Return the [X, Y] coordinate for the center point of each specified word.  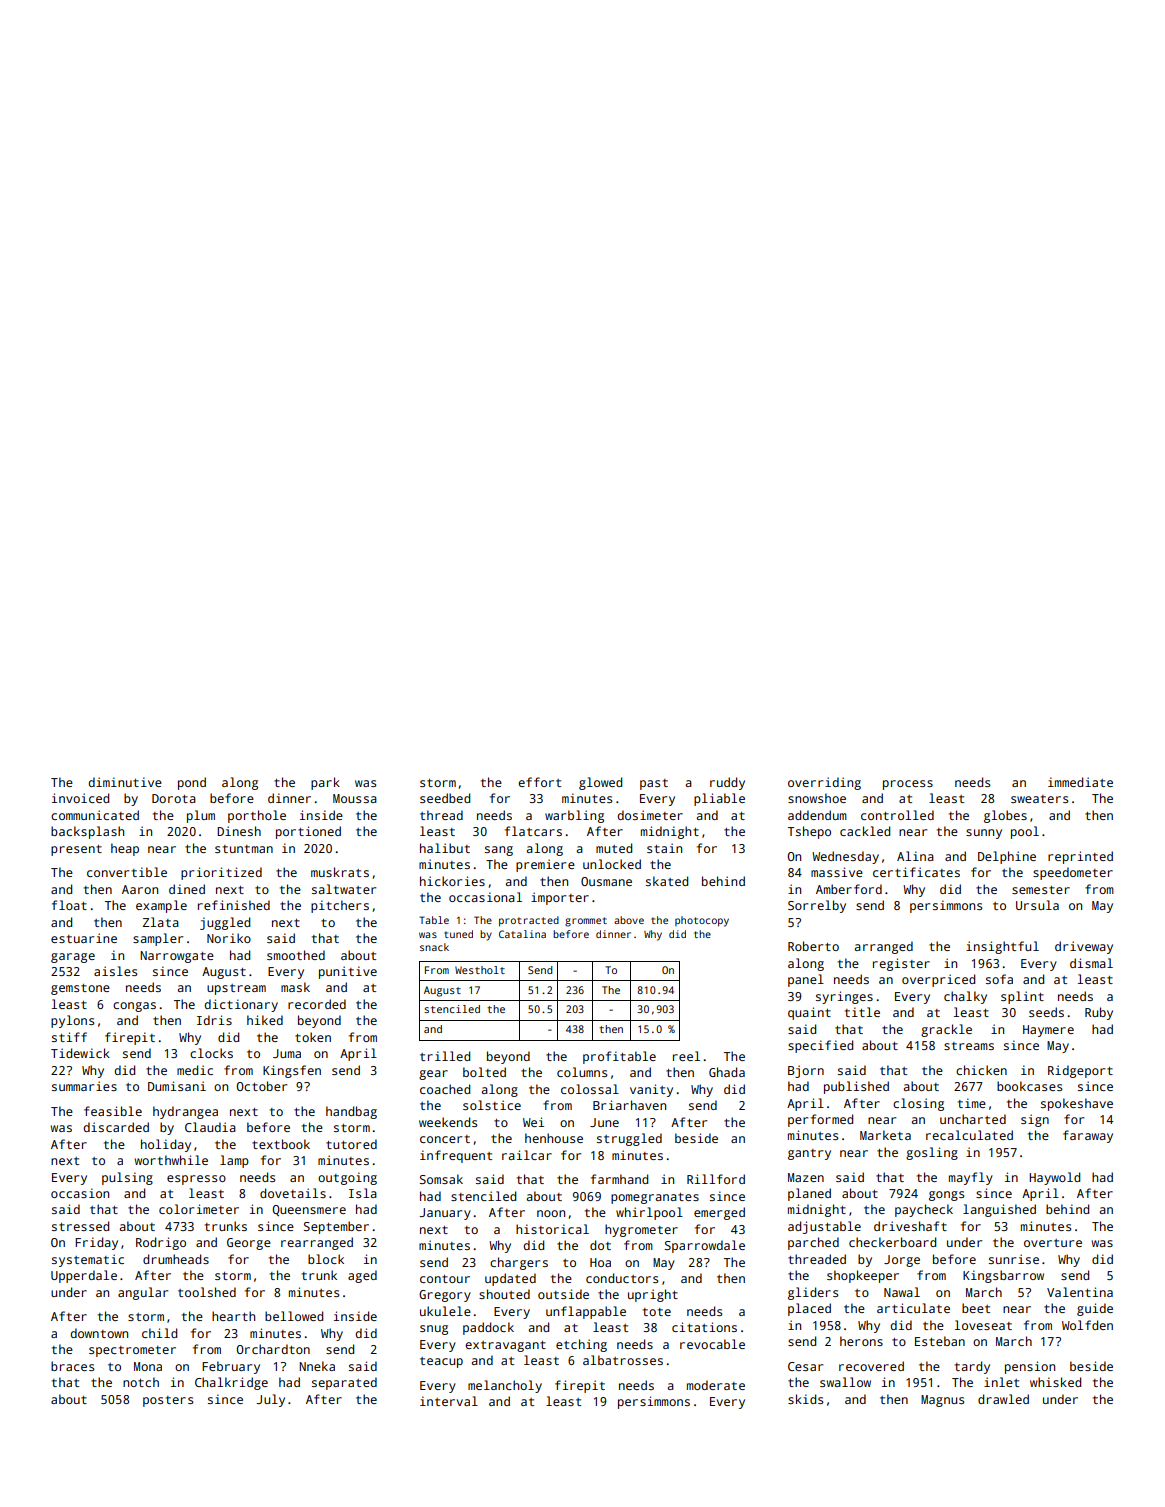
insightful [1002, 947]
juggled [225, 923]
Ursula [1037, 905]
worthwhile [171, 1160]
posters [168, 1401]
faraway [1088, 1136]
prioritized [221, 873]
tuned [458, 934]
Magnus [942, 1401]
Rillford [716, 1179]
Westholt [480, 970]
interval [449, 1401]
